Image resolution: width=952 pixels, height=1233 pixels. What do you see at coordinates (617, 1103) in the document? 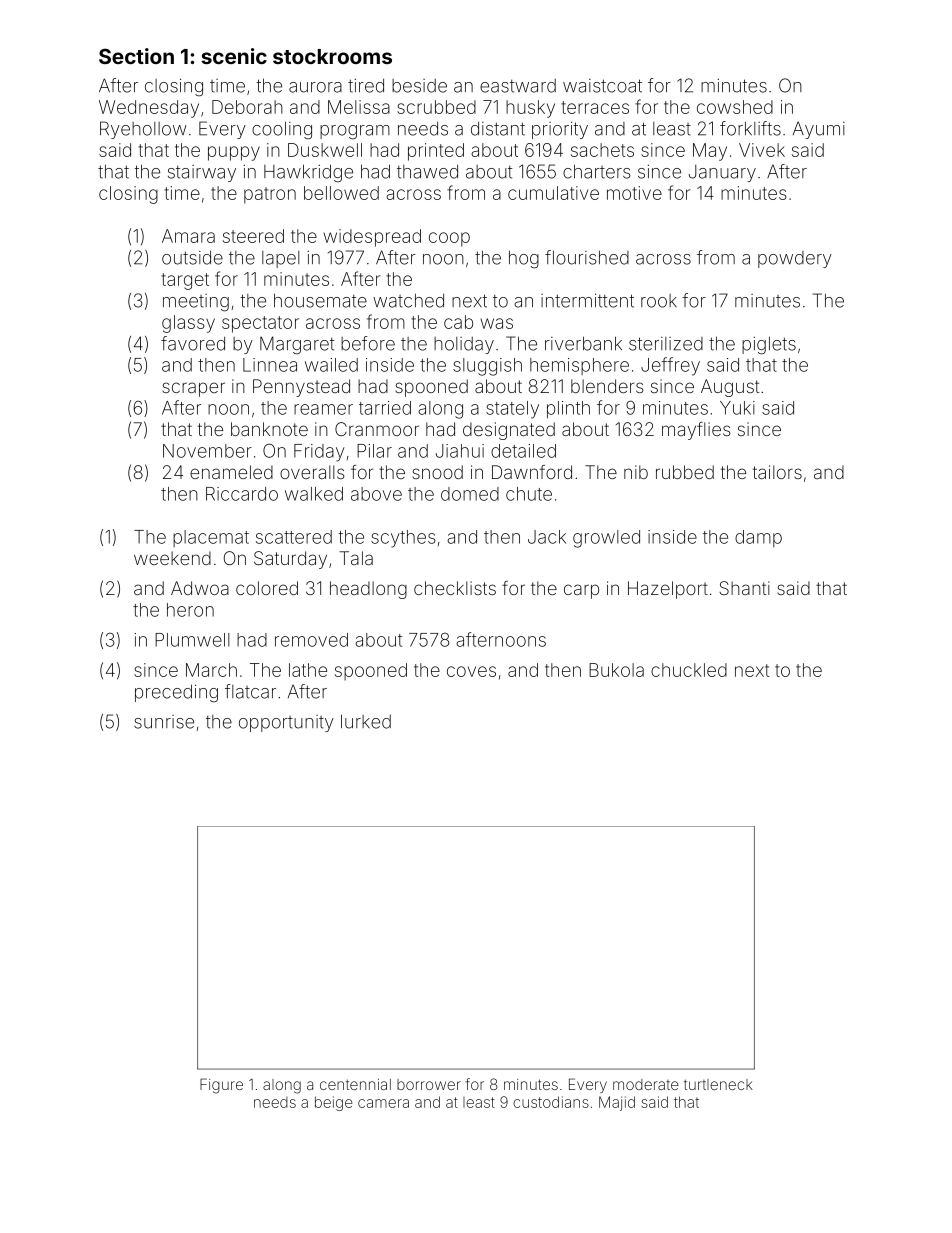
I see `Majid` at bounding box center [617, 1103].
